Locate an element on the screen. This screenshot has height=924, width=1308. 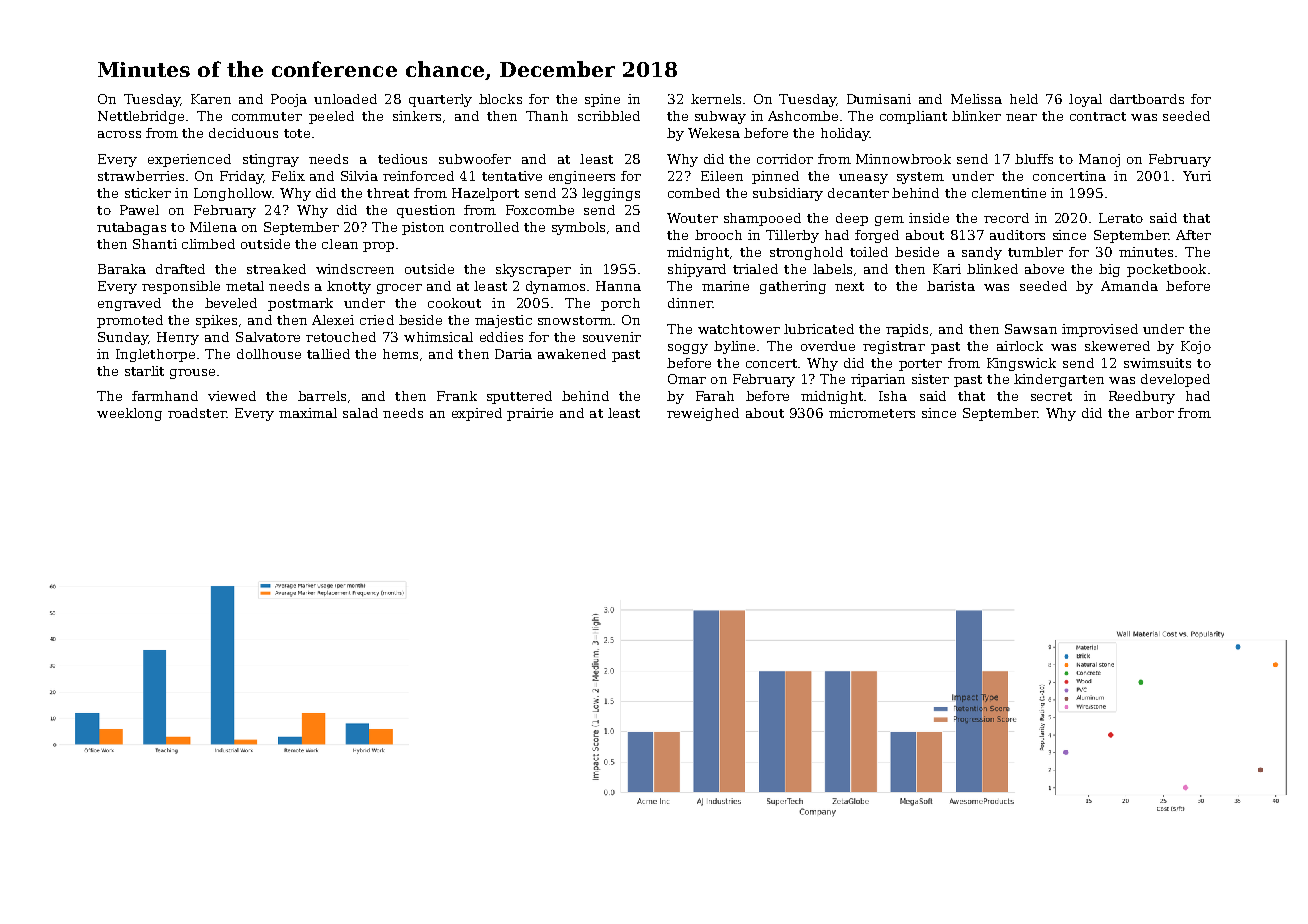
Omar is located at coordinates (687, 379).
